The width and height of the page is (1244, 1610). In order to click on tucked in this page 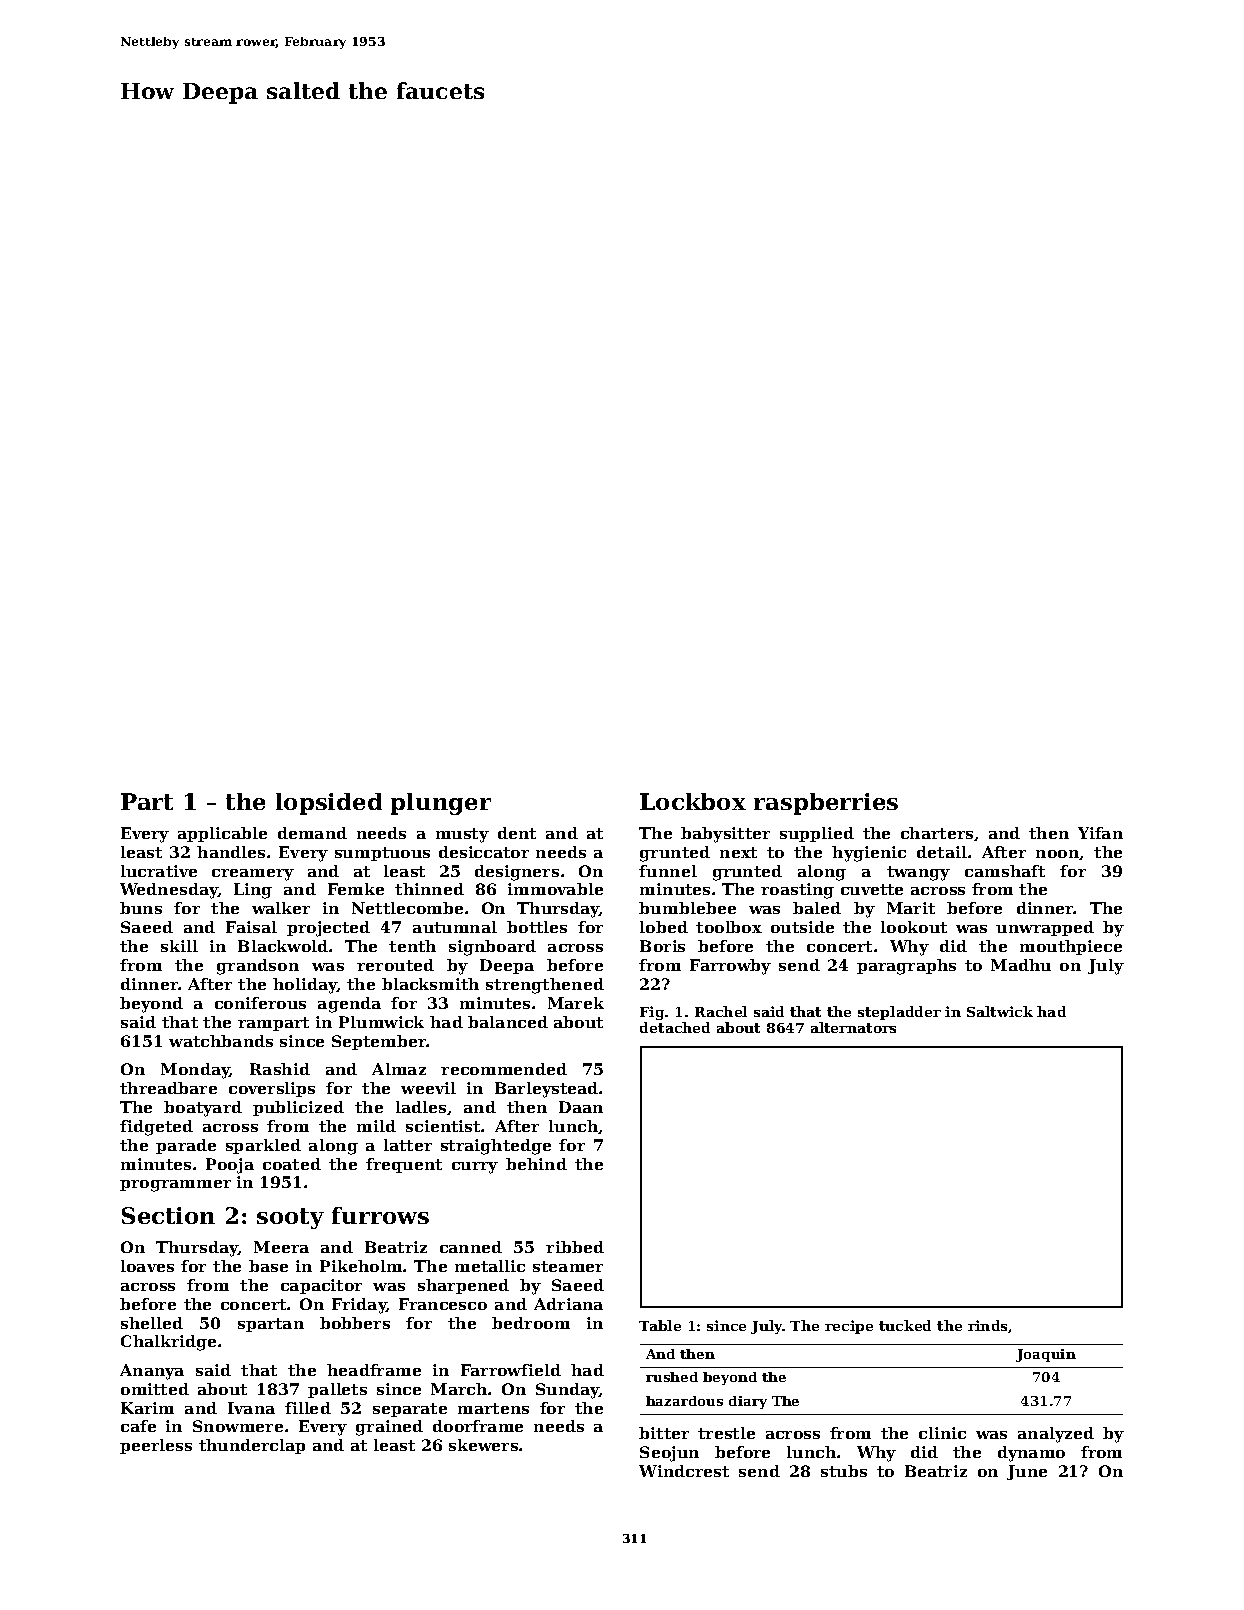, I will do `click(905, 1325)`.
